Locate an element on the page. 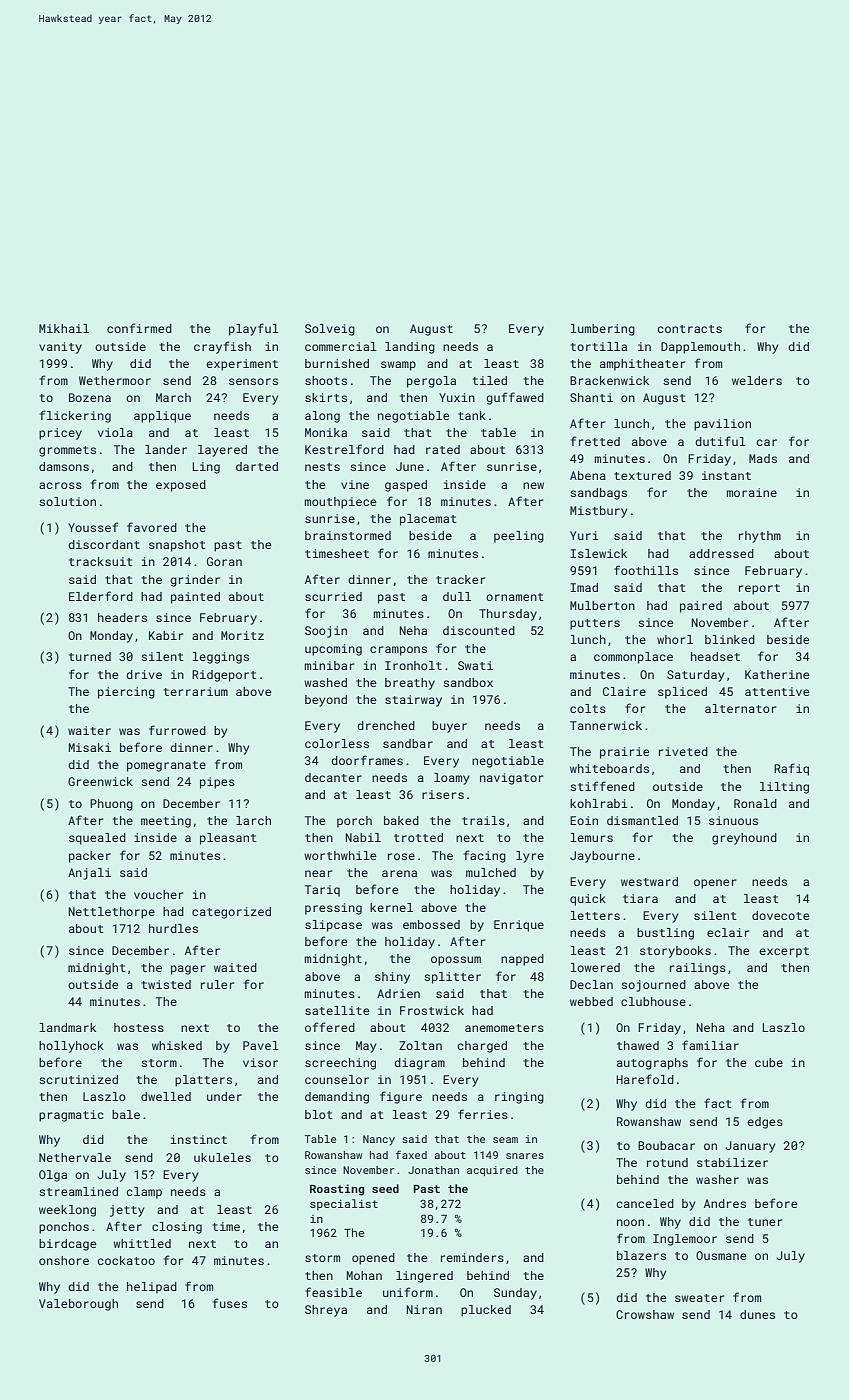 The height and width of the image is (1400, 849). landing is located at coordinates (410, 348).
